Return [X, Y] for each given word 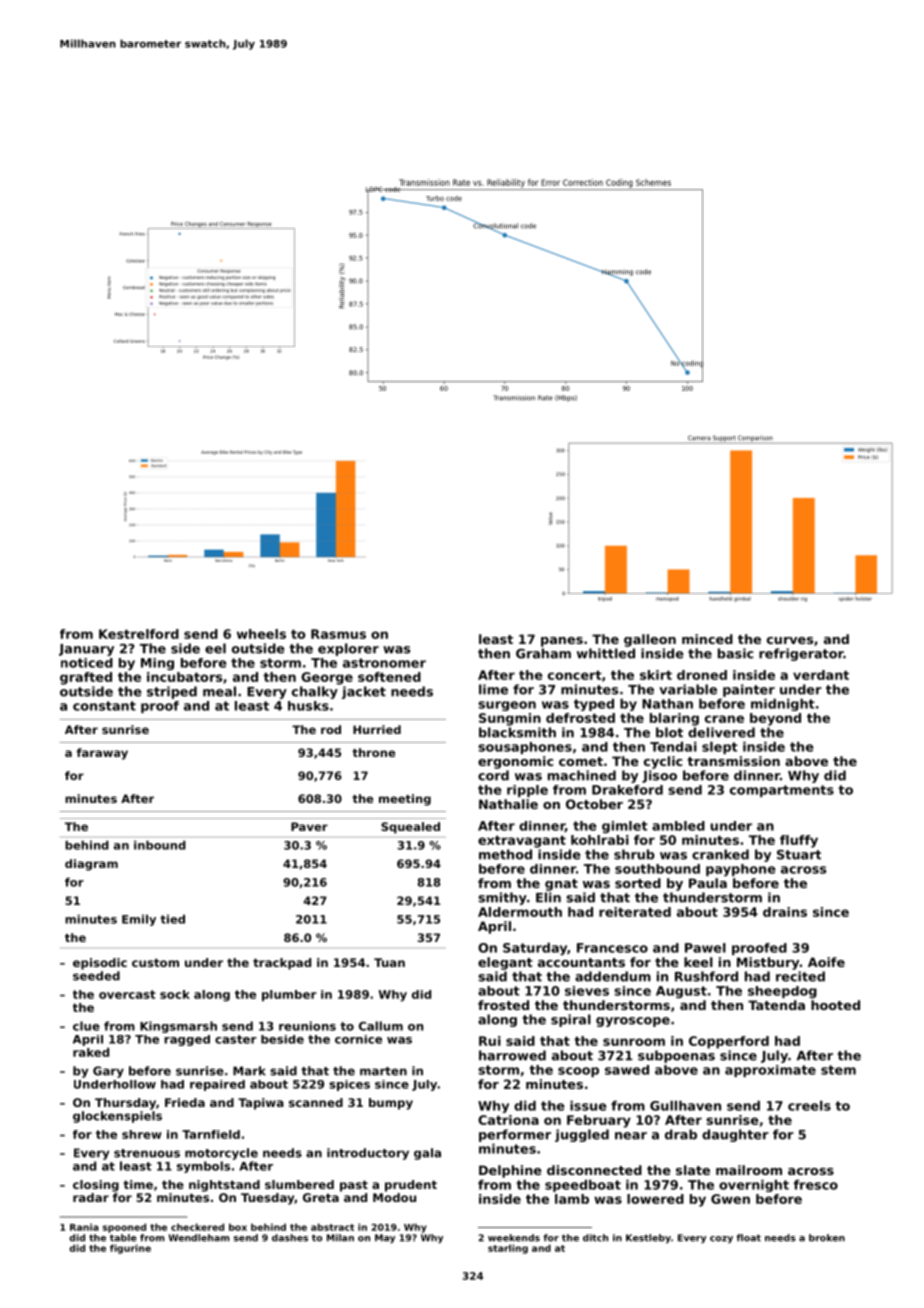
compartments [782, 791]
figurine [130, 1249]
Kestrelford [139, 634]
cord [493, 775]
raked [91, 1052]
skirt [656, 675]
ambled [678, 826]
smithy [502, 898]
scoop [578, 1072]
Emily [139, 920]
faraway [102, 754]
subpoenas [676, 1056]
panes [562, 642]
